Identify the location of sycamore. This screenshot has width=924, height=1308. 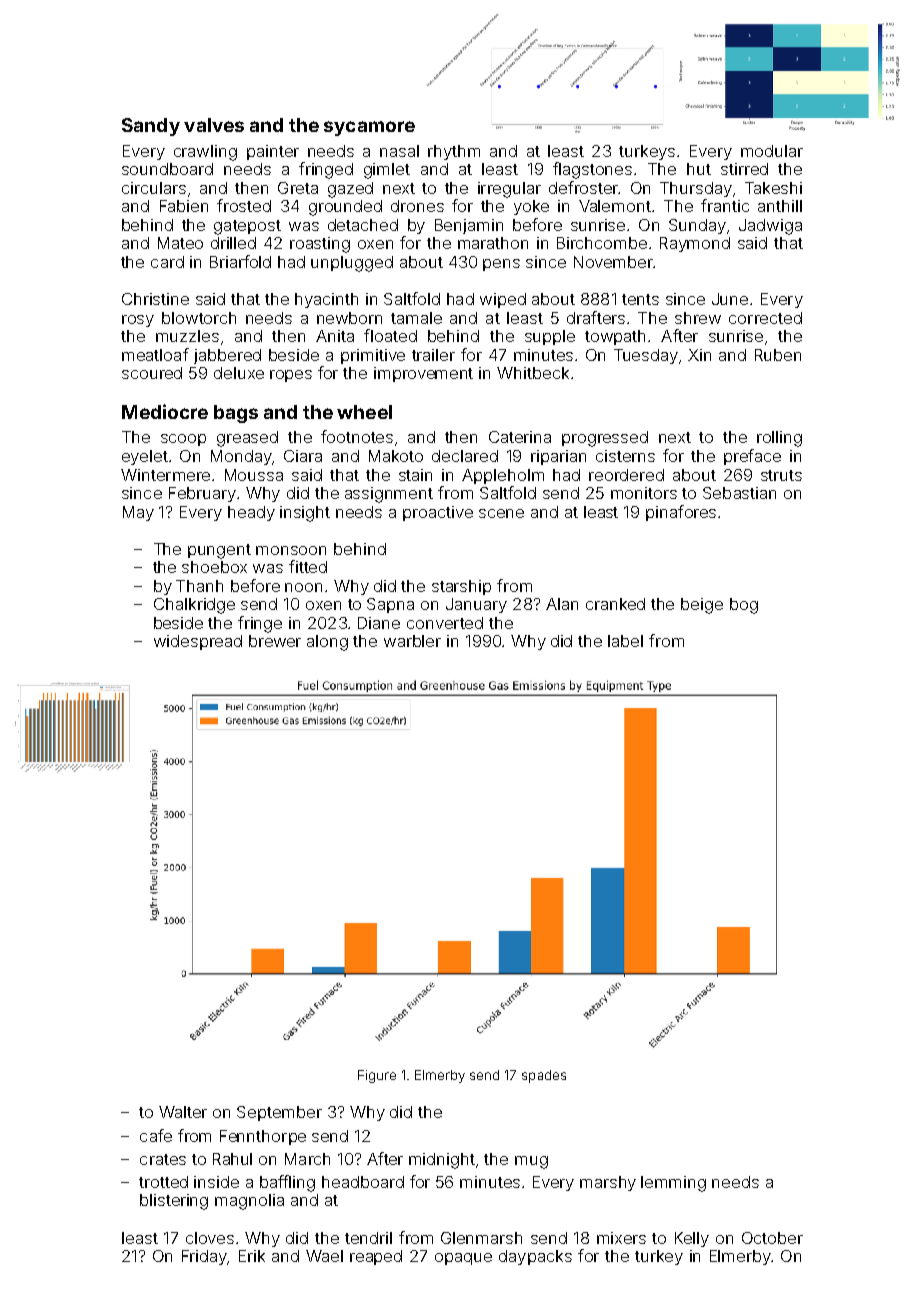
(369, 128).
